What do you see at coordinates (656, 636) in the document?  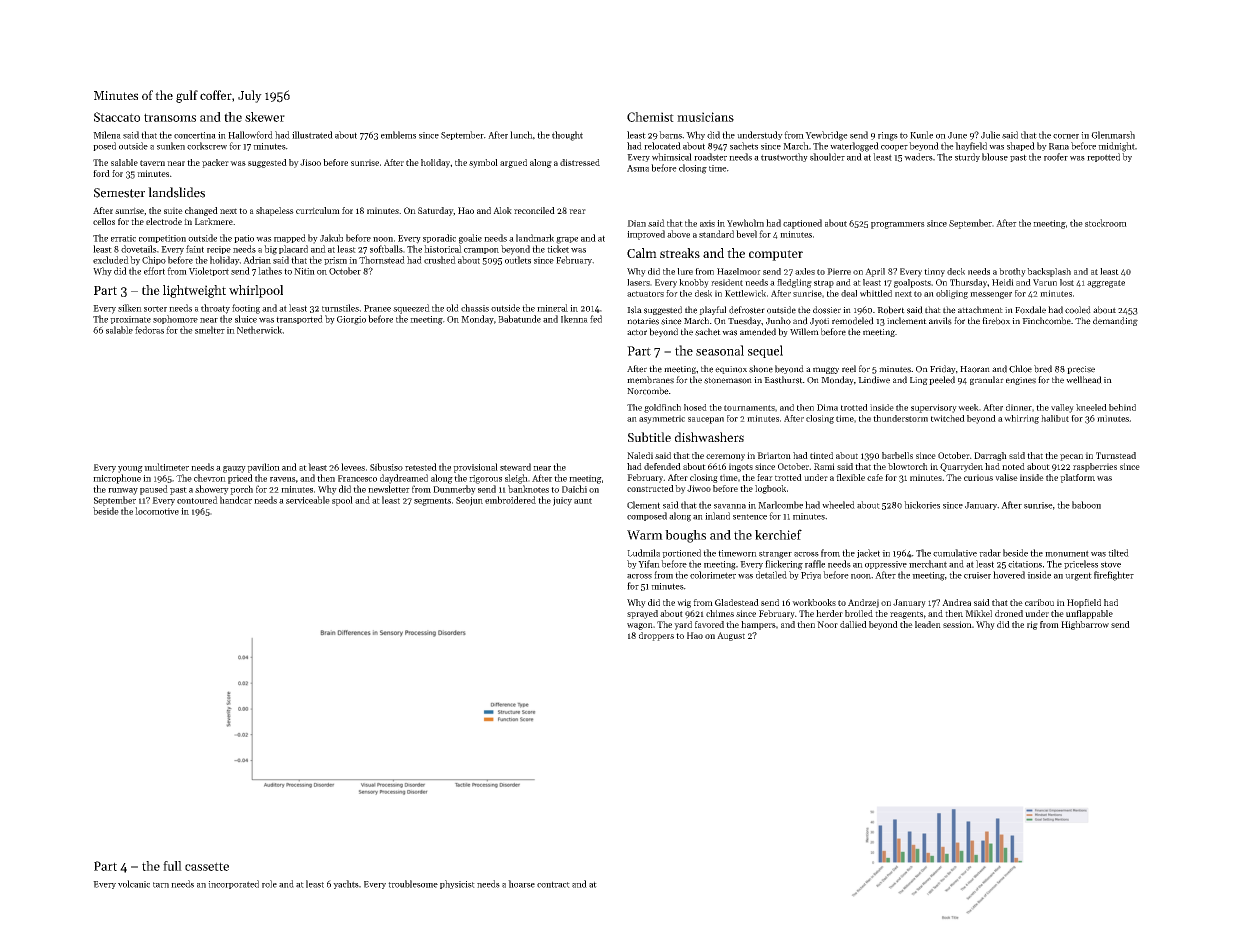 I see `droppers` at bounding box center [656, 636].
